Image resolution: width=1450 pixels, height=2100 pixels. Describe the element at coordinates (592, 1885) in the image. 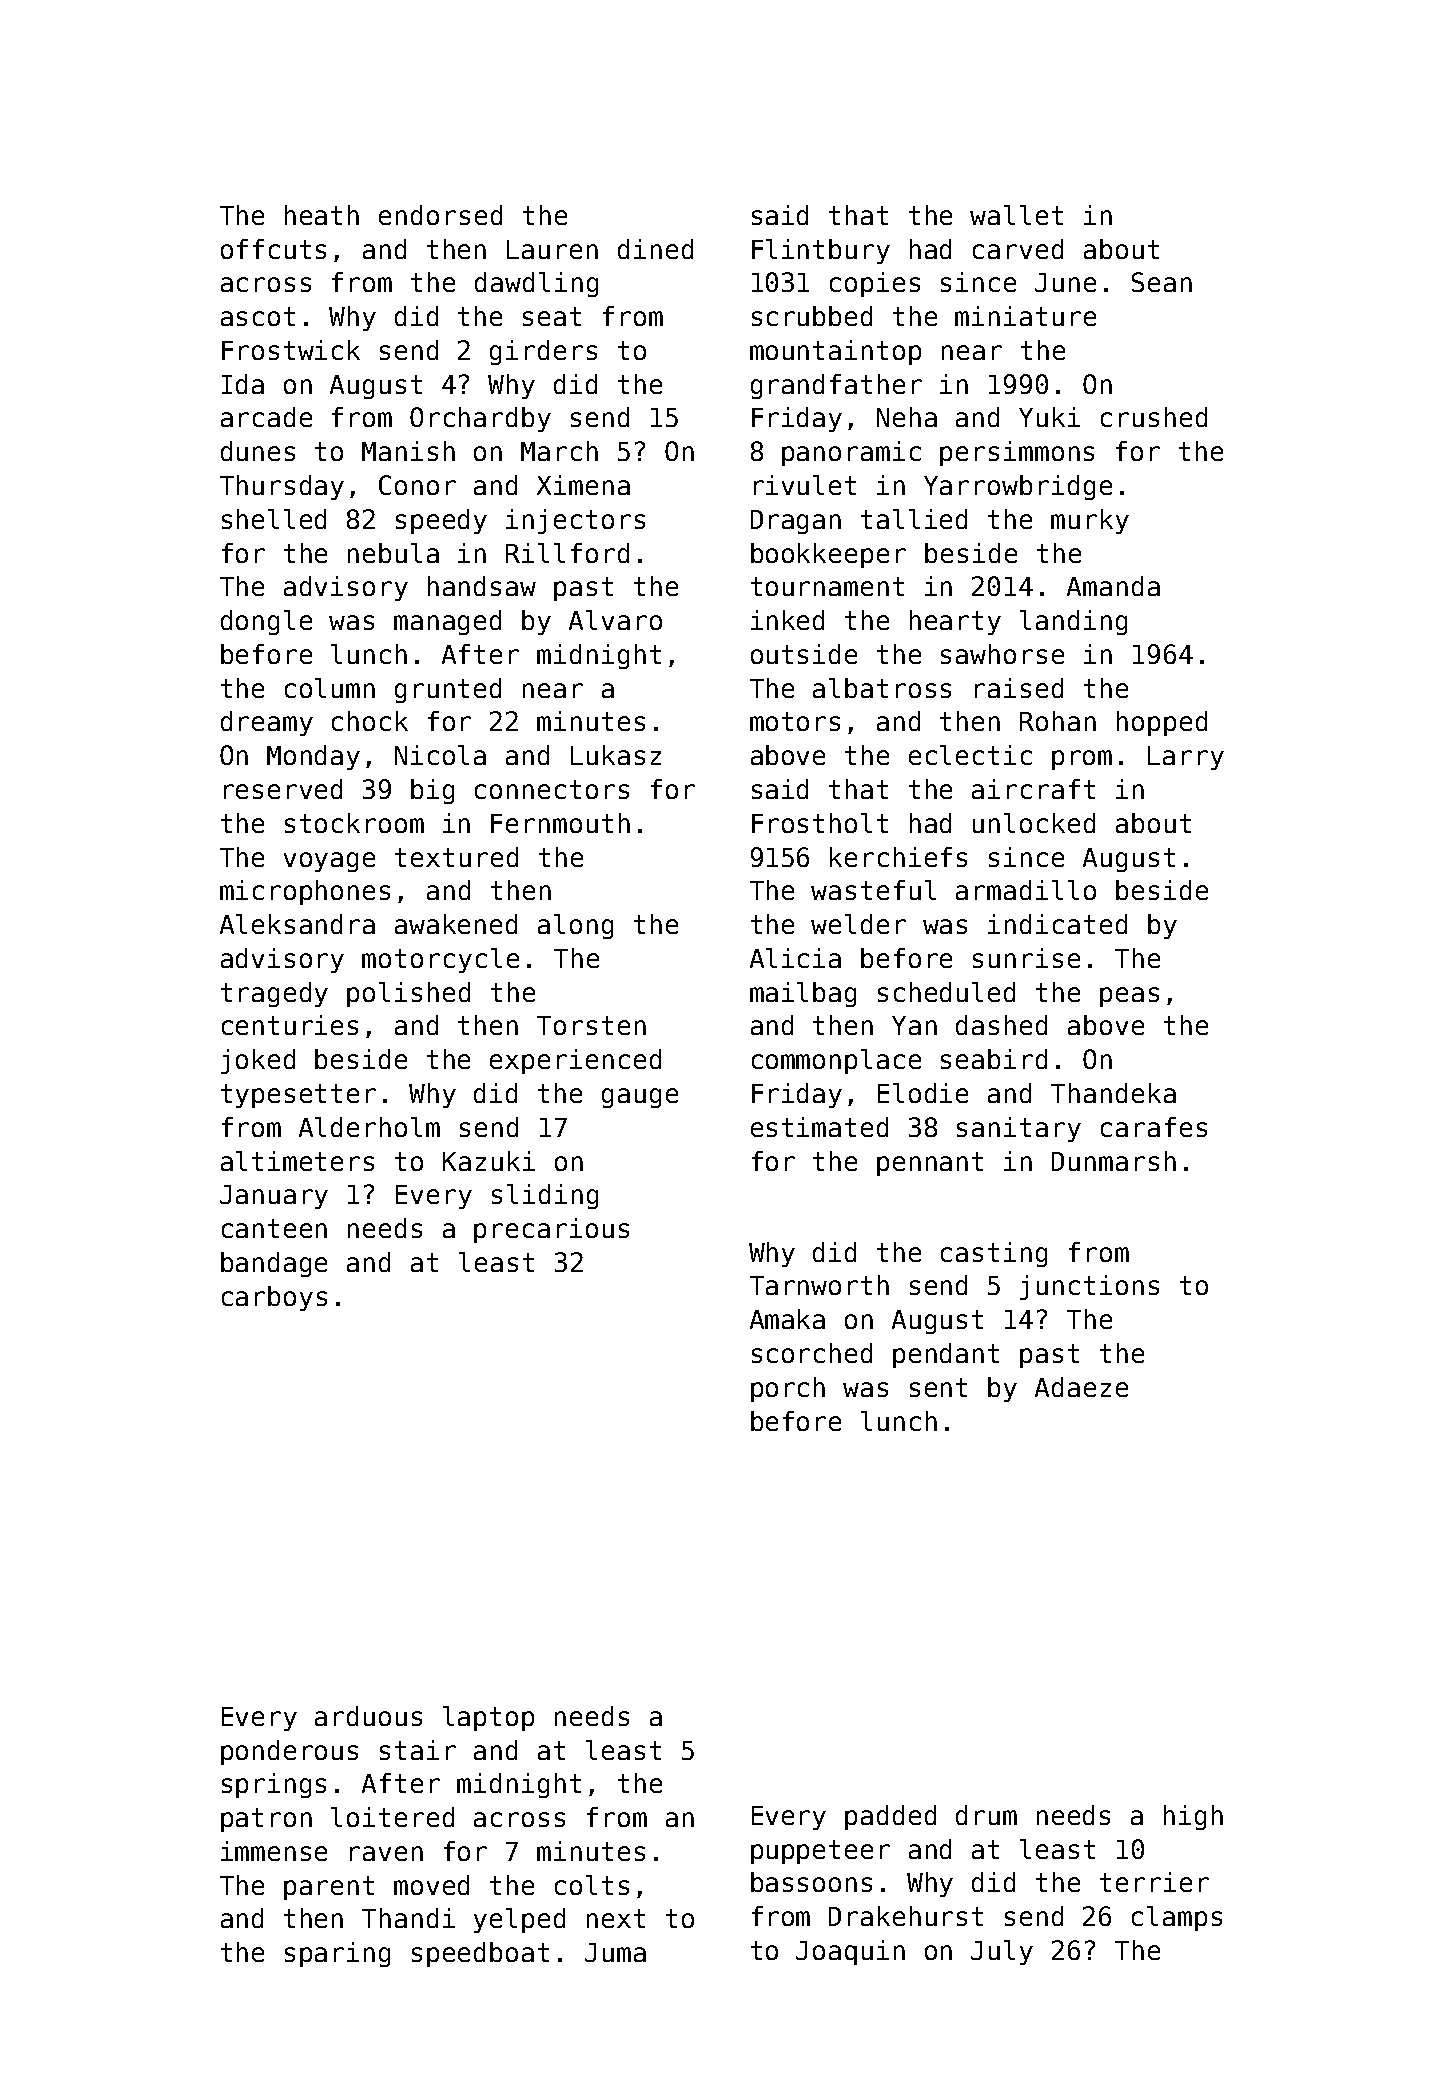

I see `colts` at that location.
